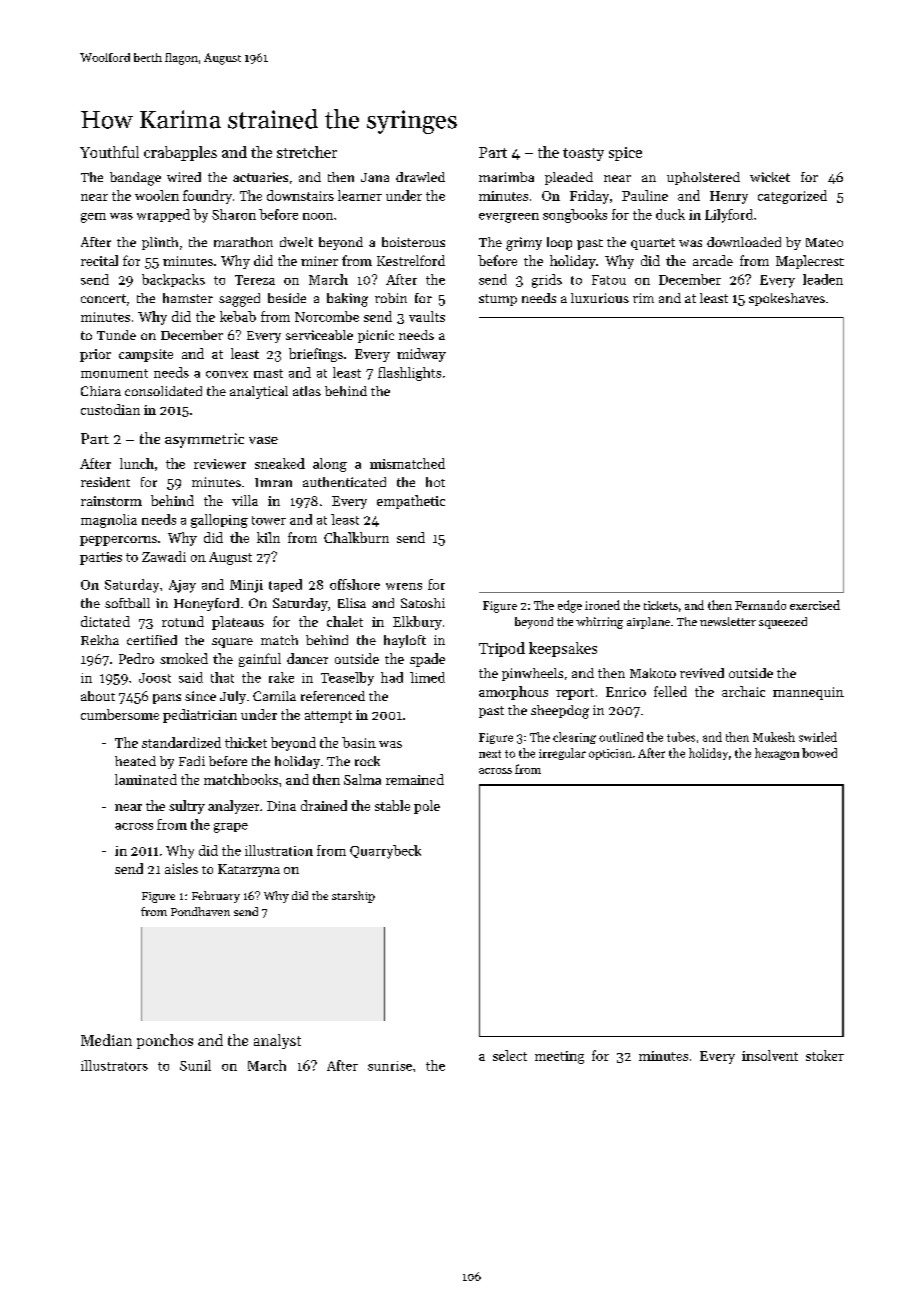 Image resolution: width=924 pixels, height=1308 pixels. Describe the element at coordinates (100, 640) in the screenshot. I see `Rekha` at that location.
